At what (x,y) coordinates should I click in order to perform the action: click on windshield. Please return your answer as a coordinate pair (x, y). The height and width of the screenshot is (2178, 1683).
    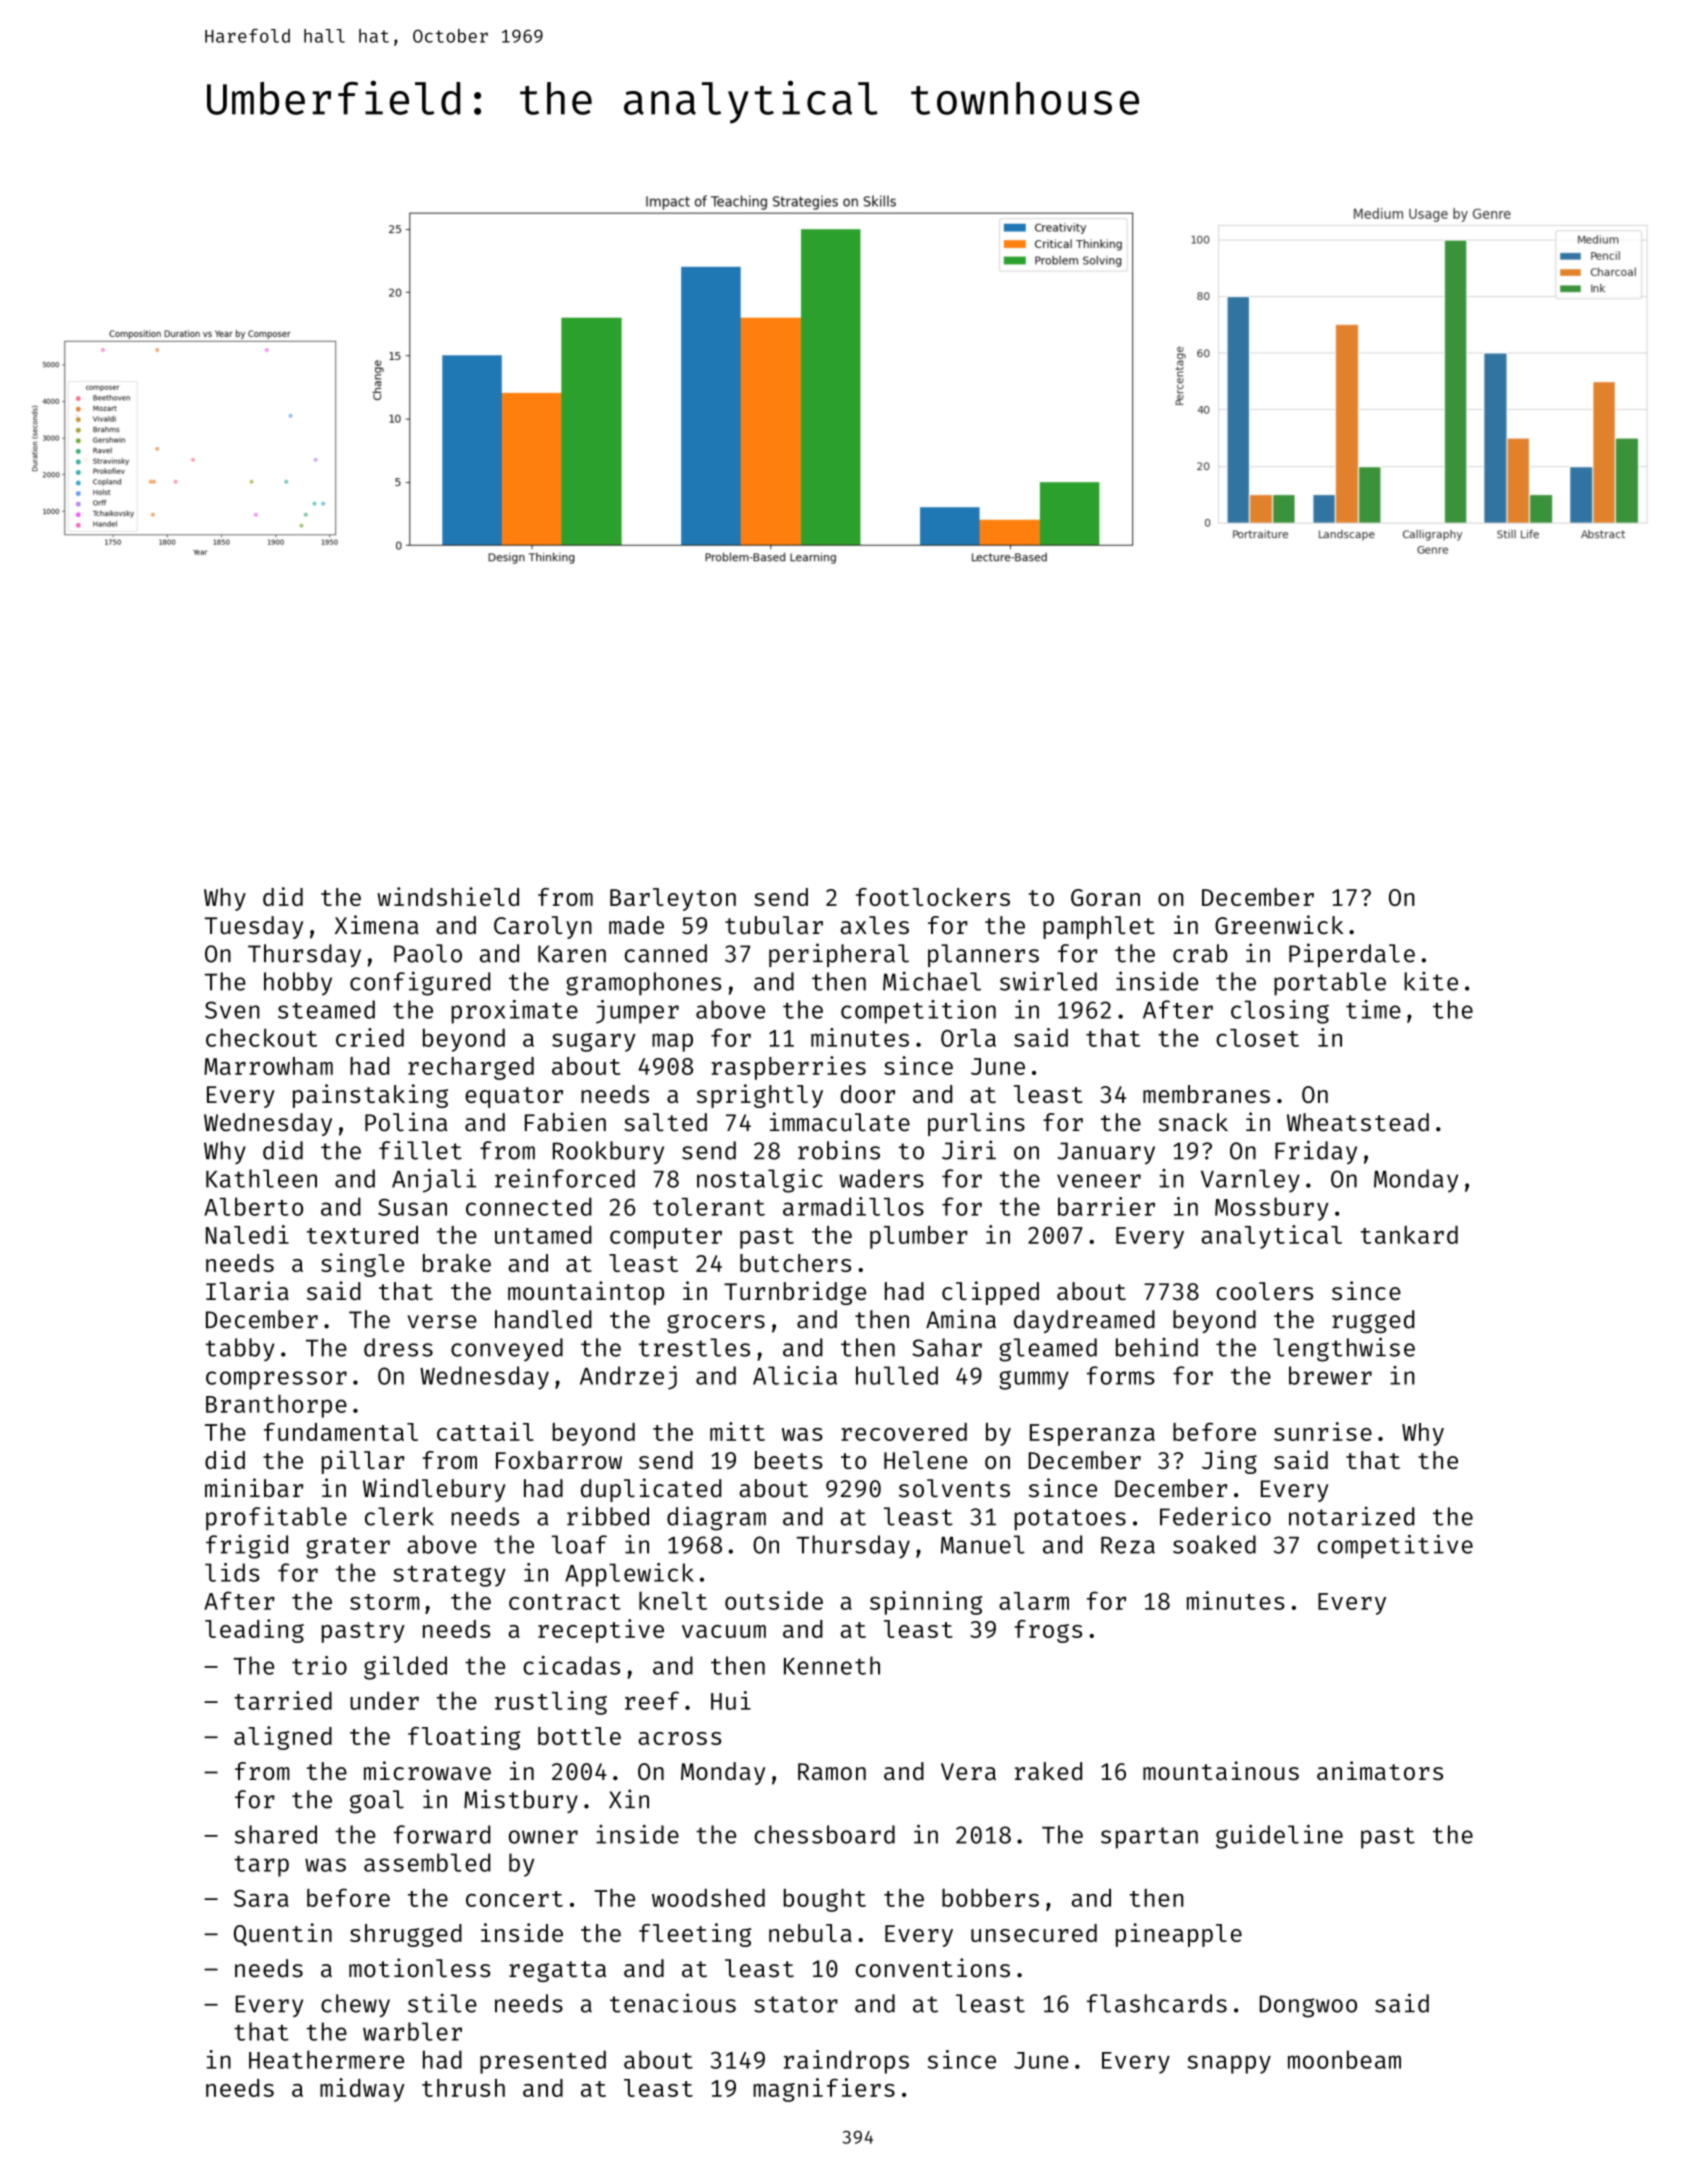
    Looking at the image, I should click on (448, 896).
